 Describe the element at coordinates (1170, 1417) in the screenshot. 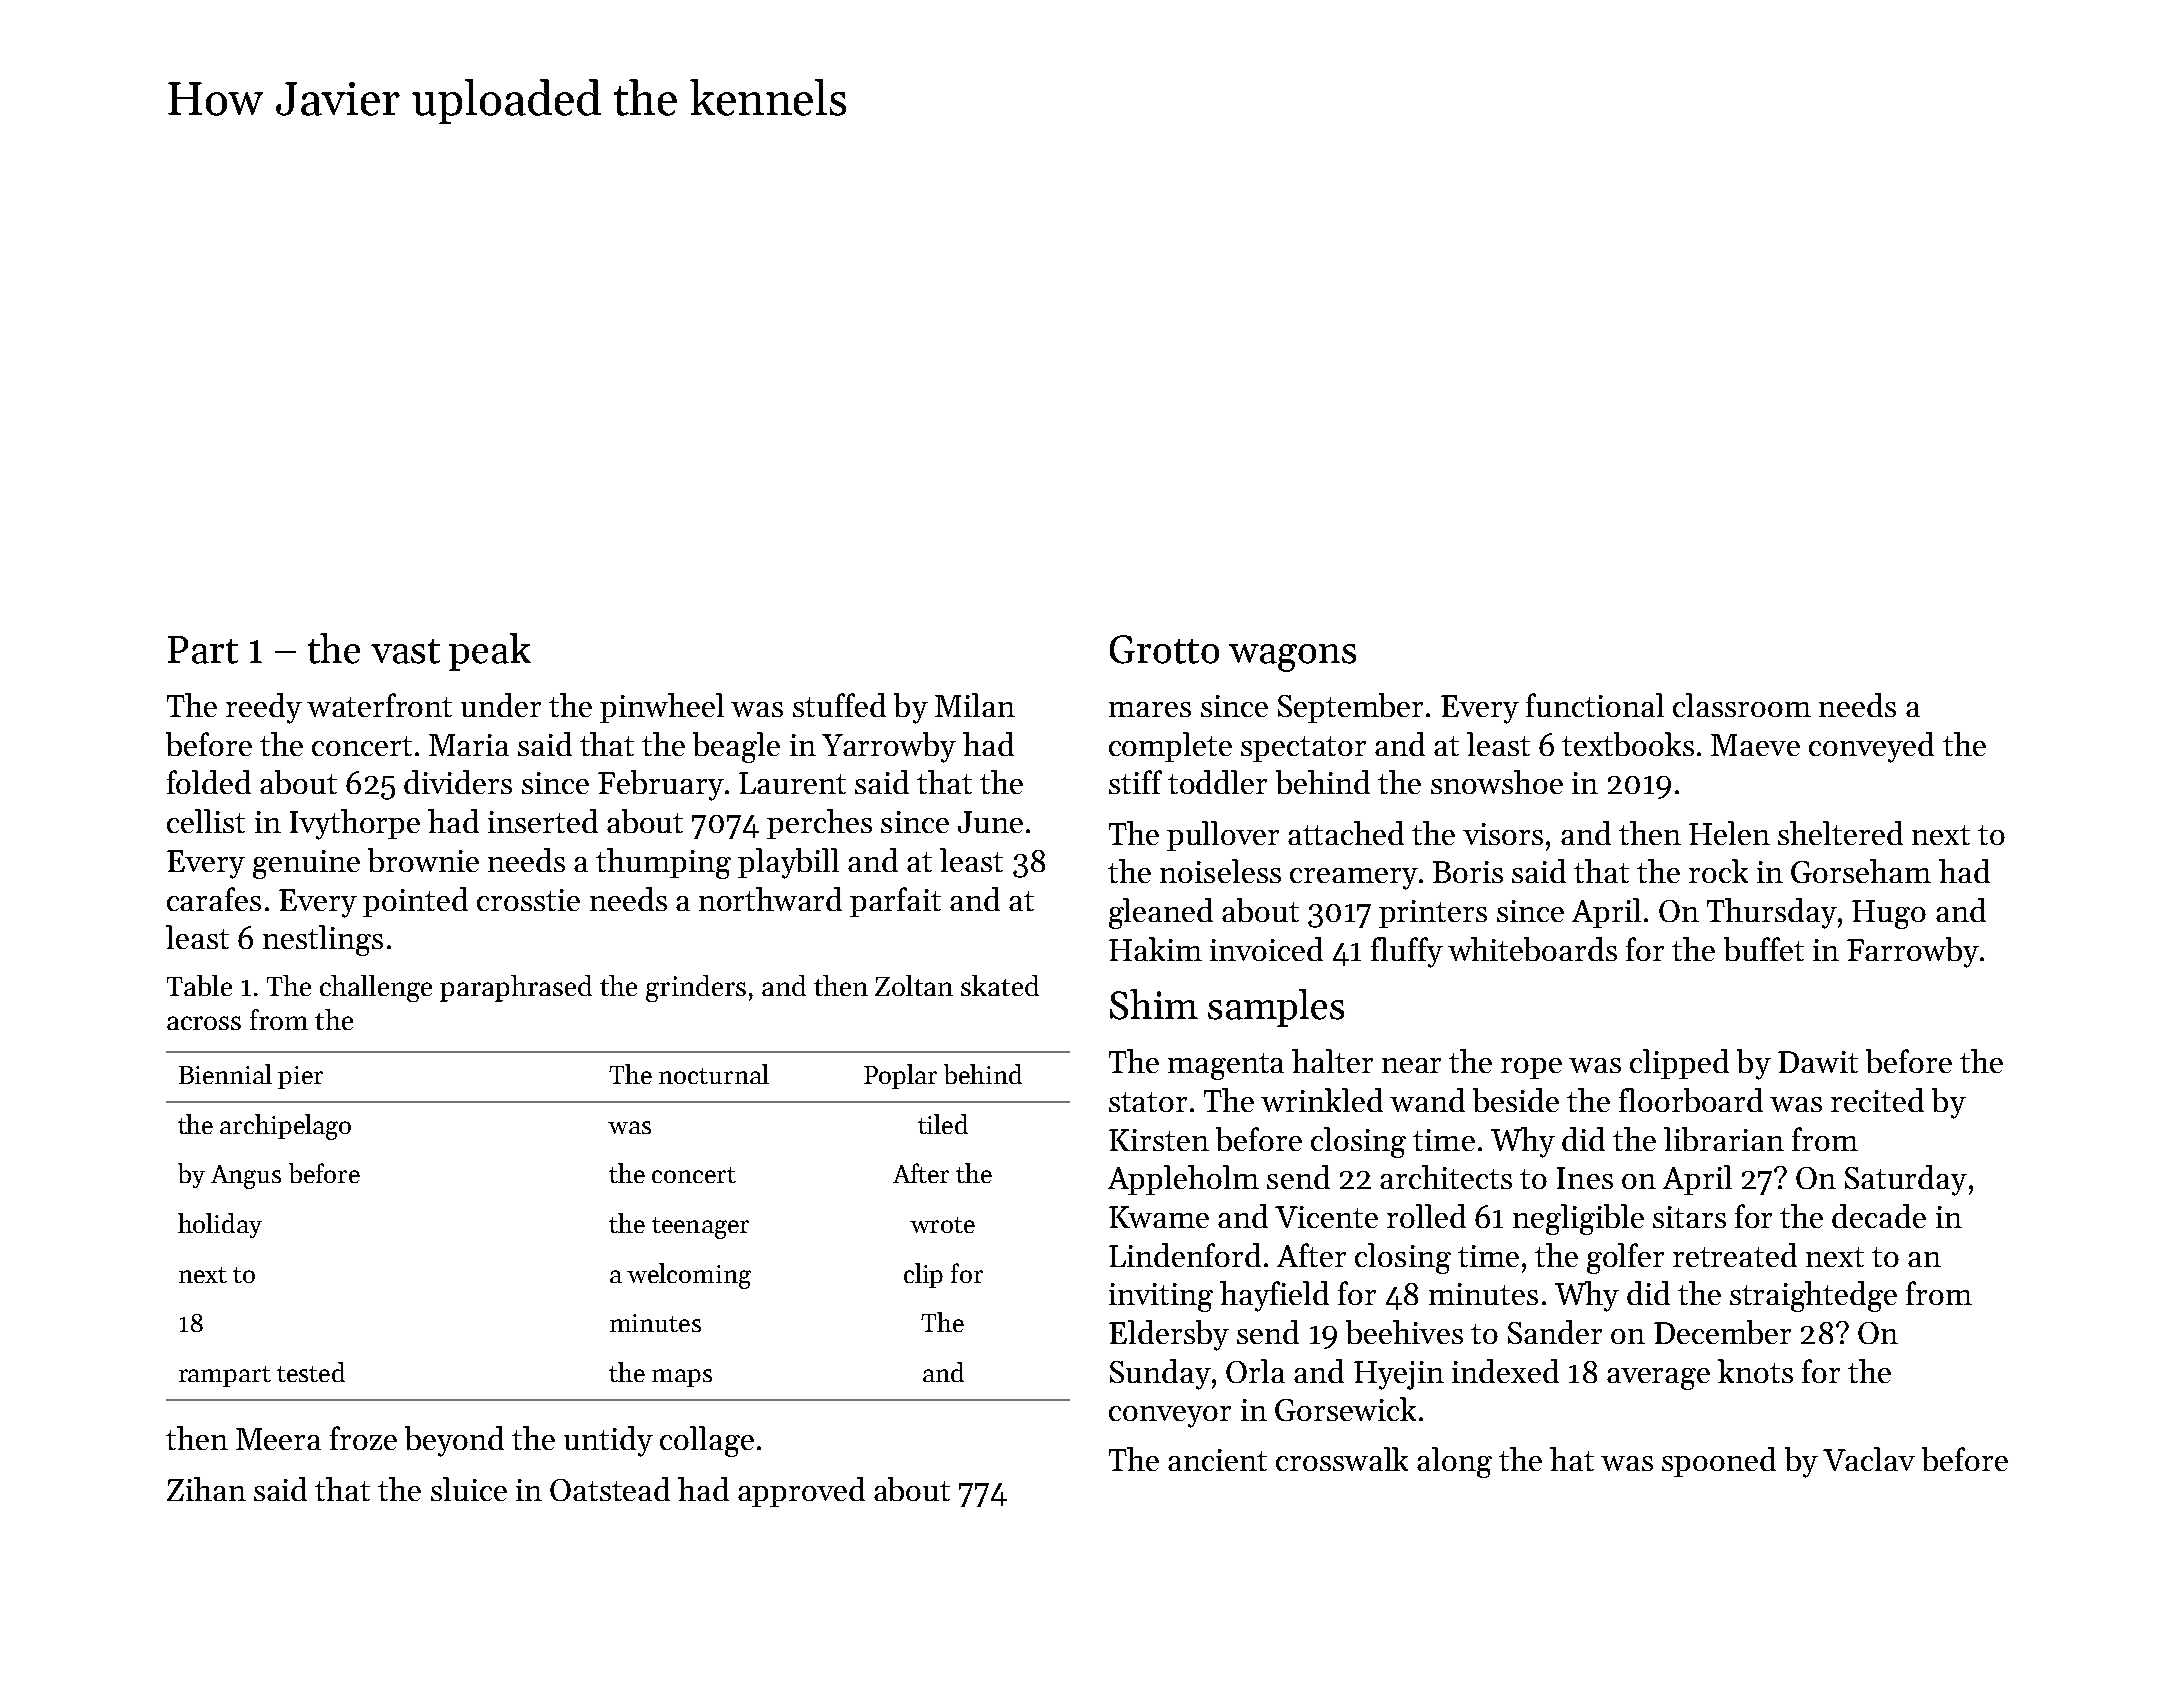

I see `conveyor` at that location.
